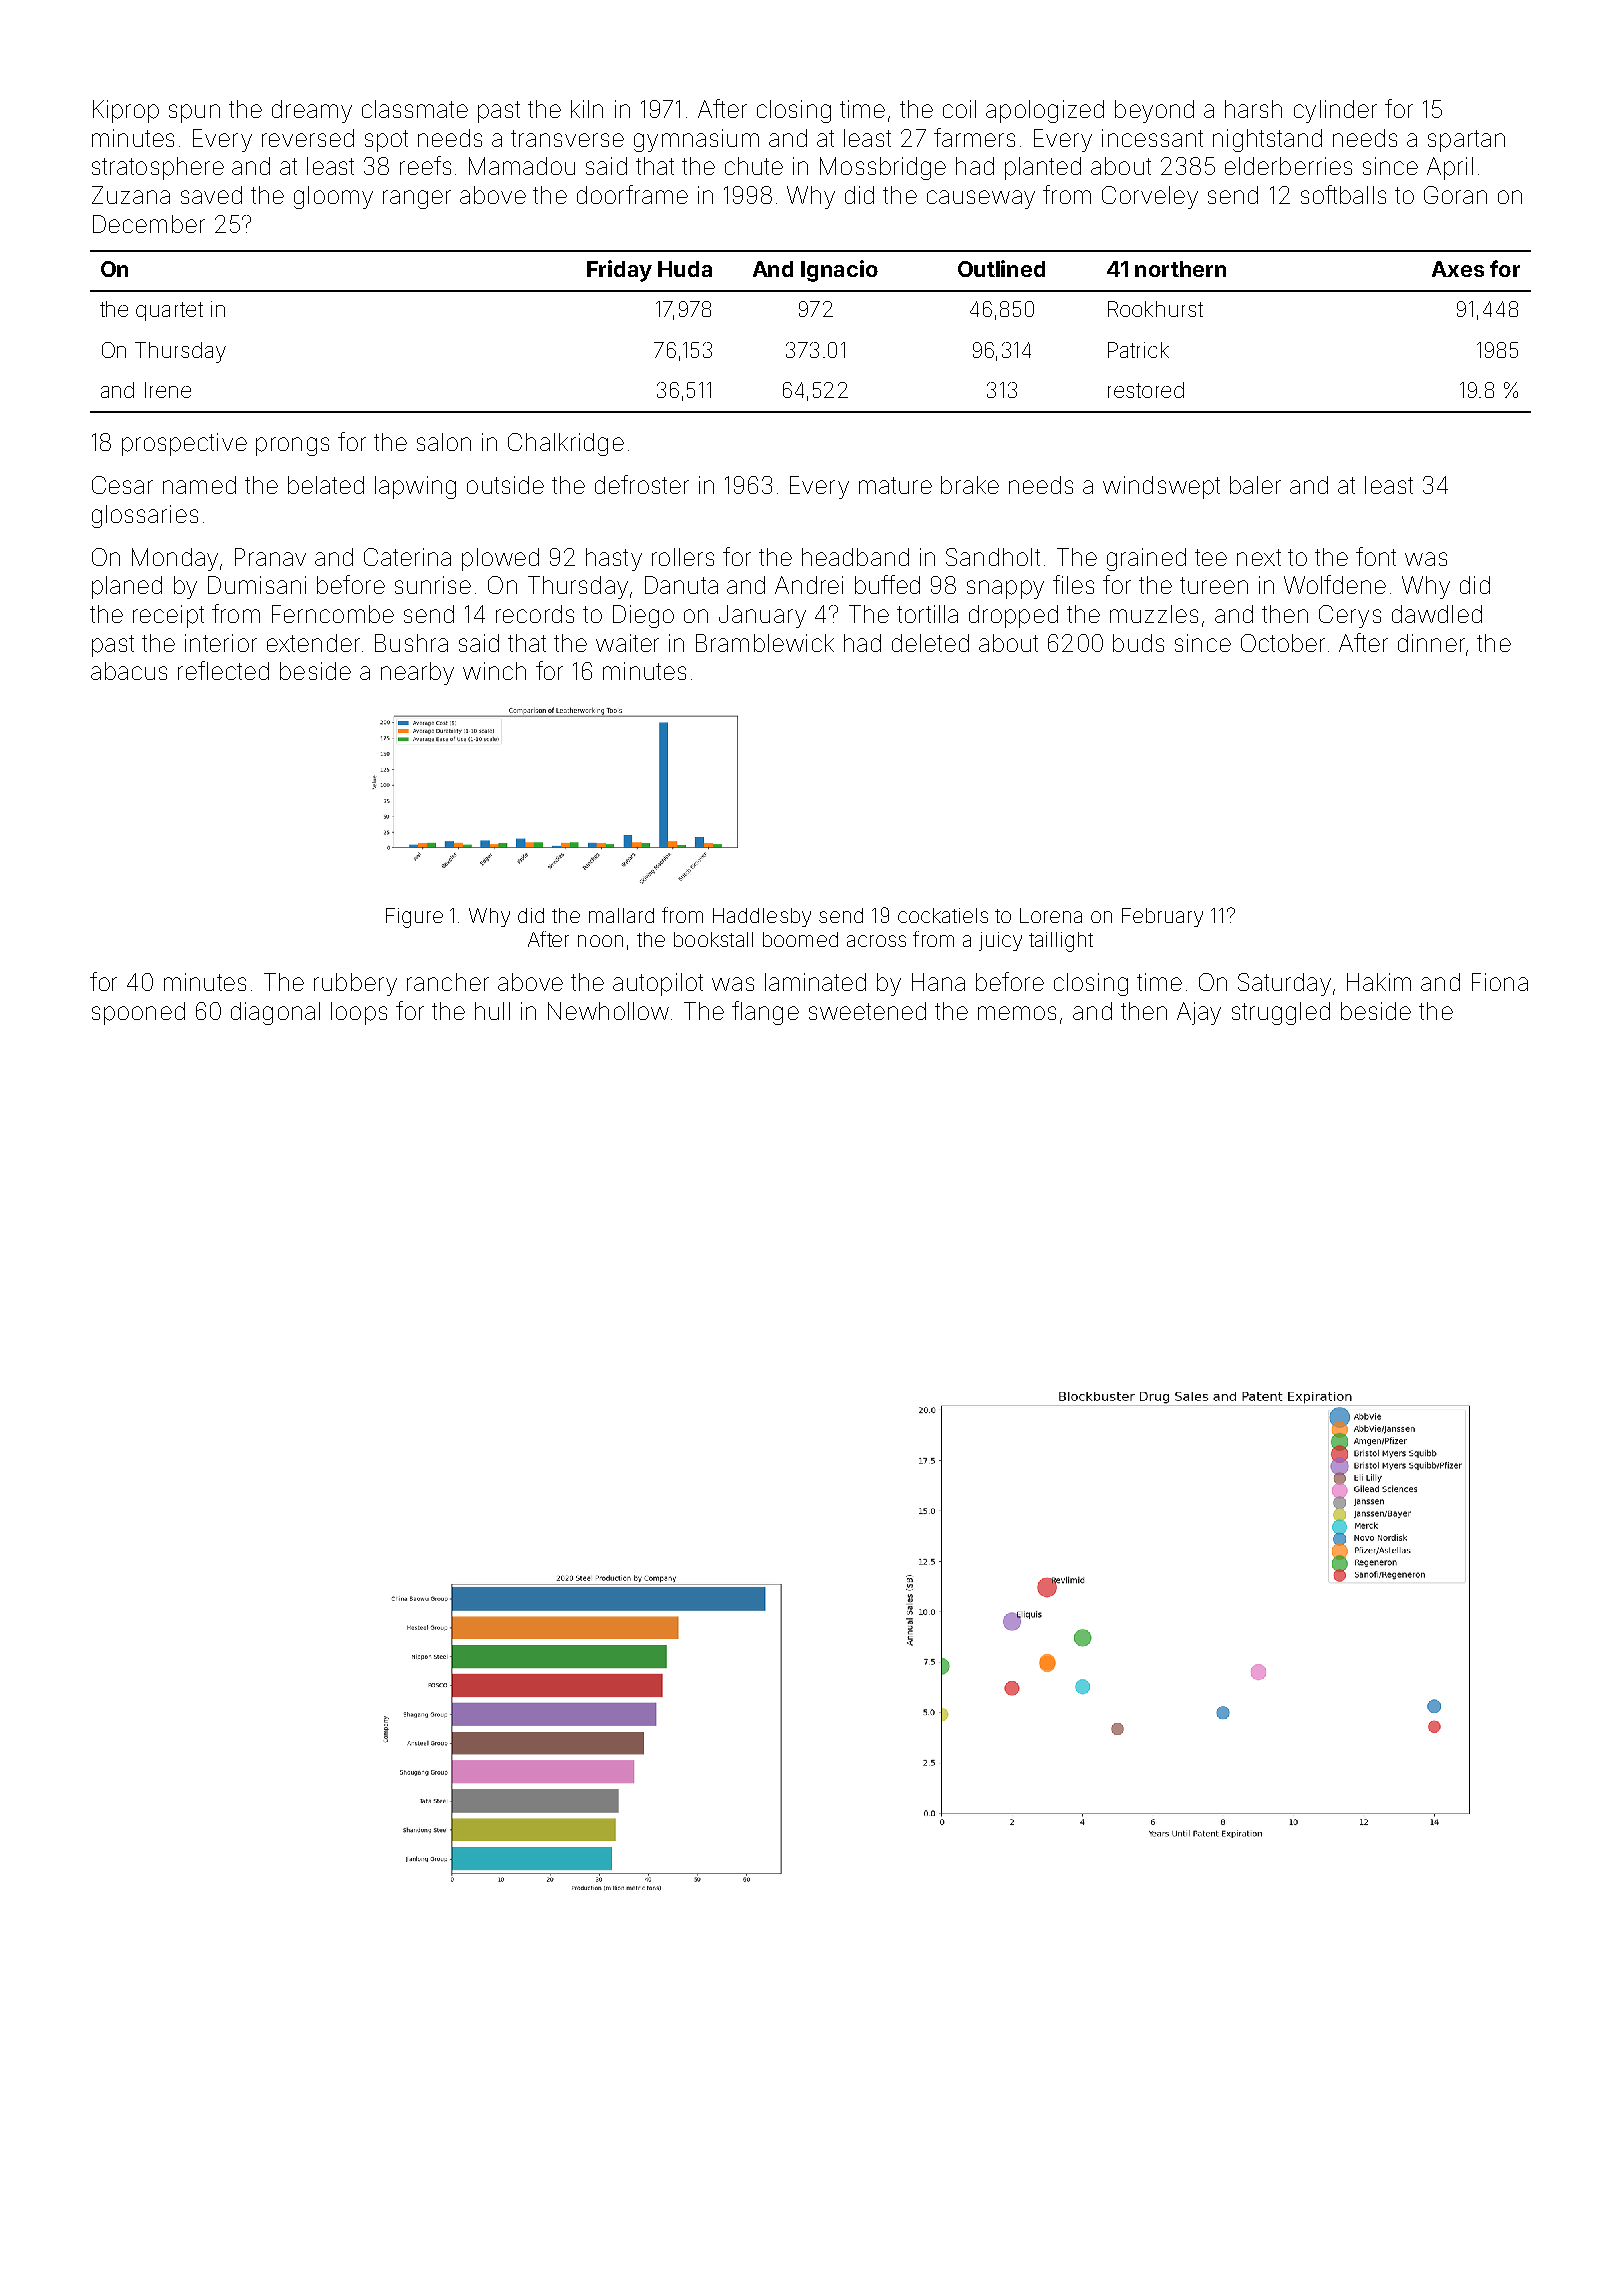 The width and height of the page is (1620, 2292). I want to click on dropped, so click(1013, 616).
